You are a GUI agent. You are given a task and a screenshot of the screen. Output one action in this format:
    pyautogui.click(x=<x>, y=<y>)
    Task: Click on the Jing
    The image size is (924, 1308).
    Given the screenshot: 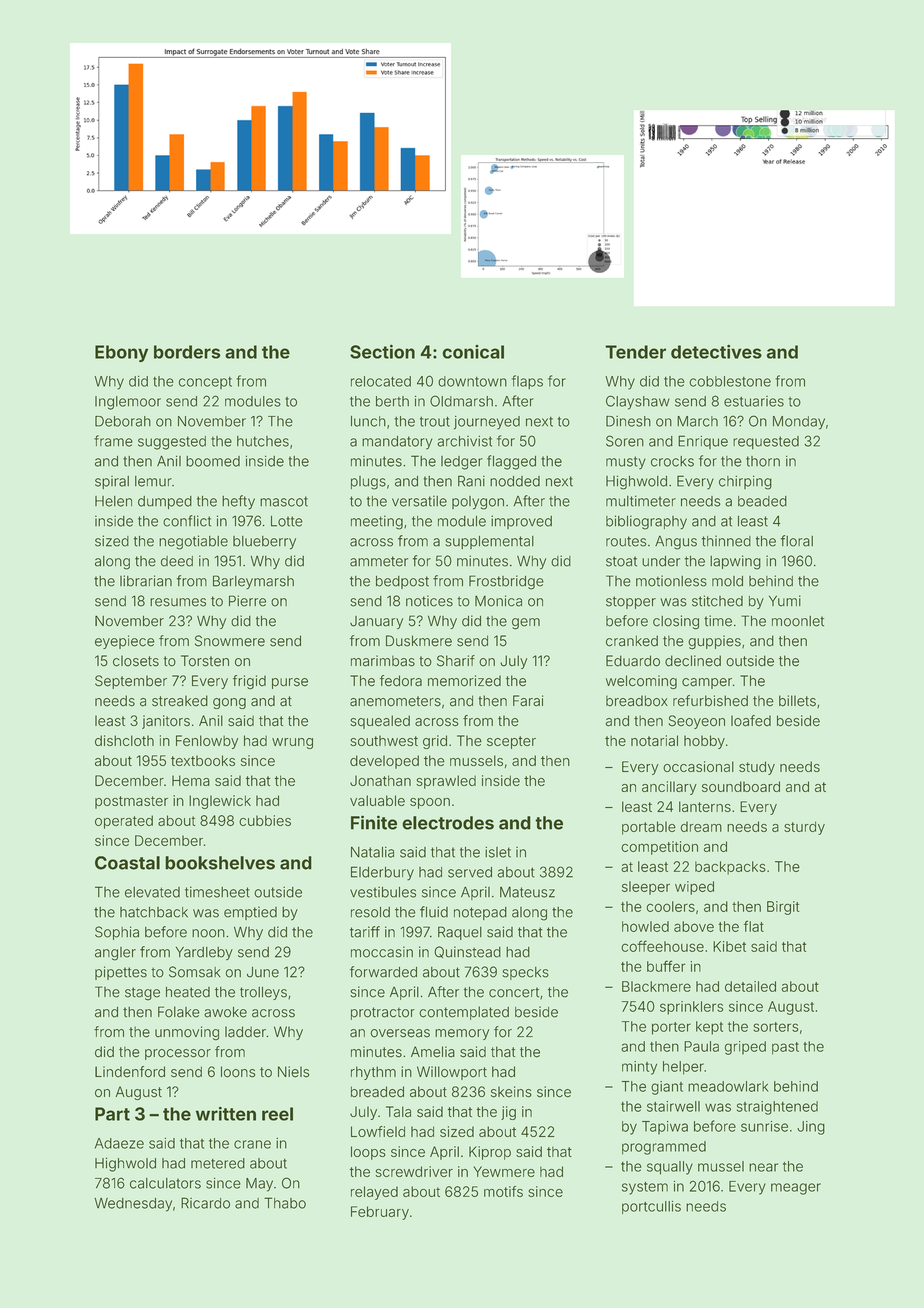 What is the action you would take?
    pyautogui.click(x=811, y=1128)
